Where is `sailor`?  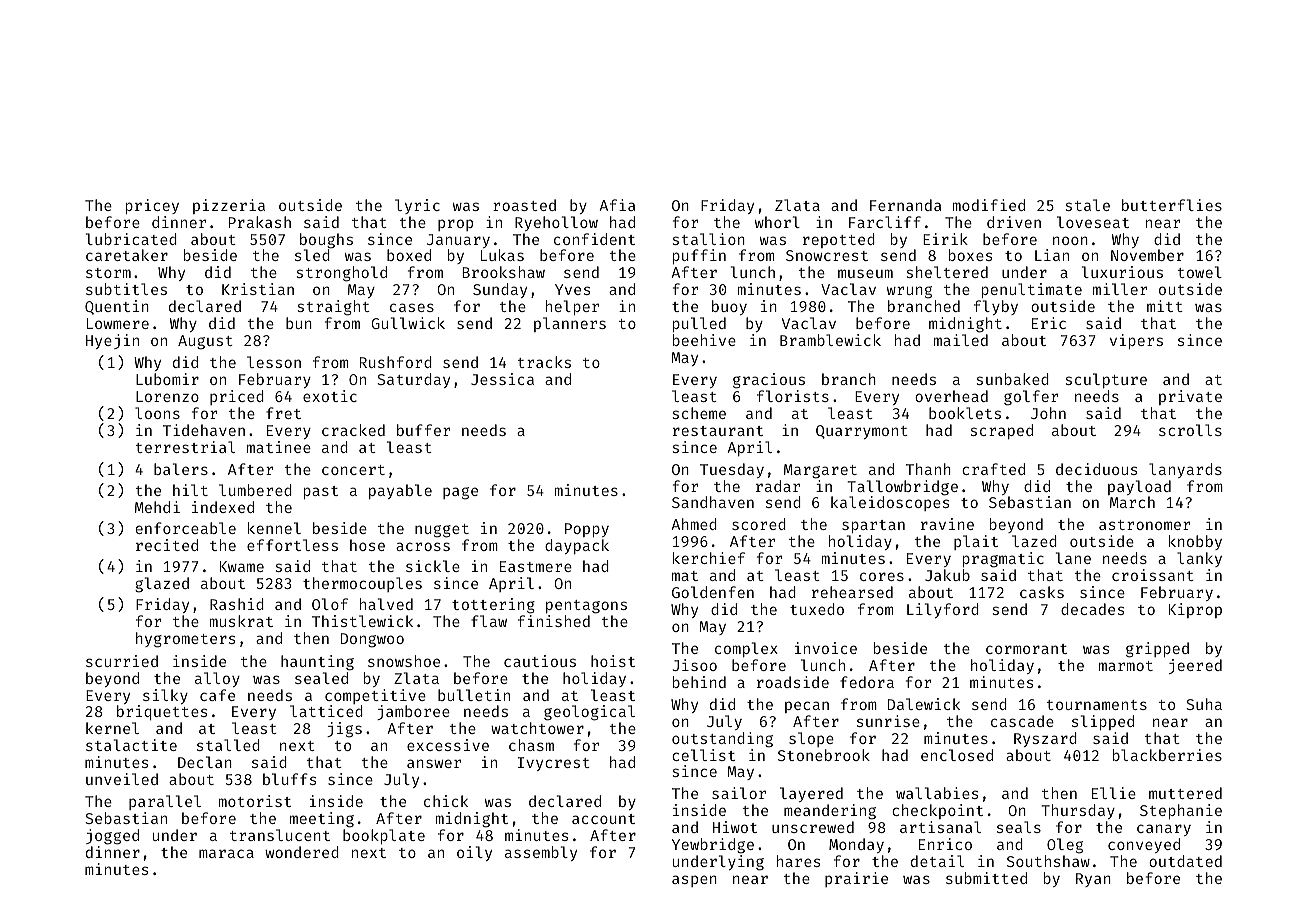 sailor is located at coordinates (739, 793).
